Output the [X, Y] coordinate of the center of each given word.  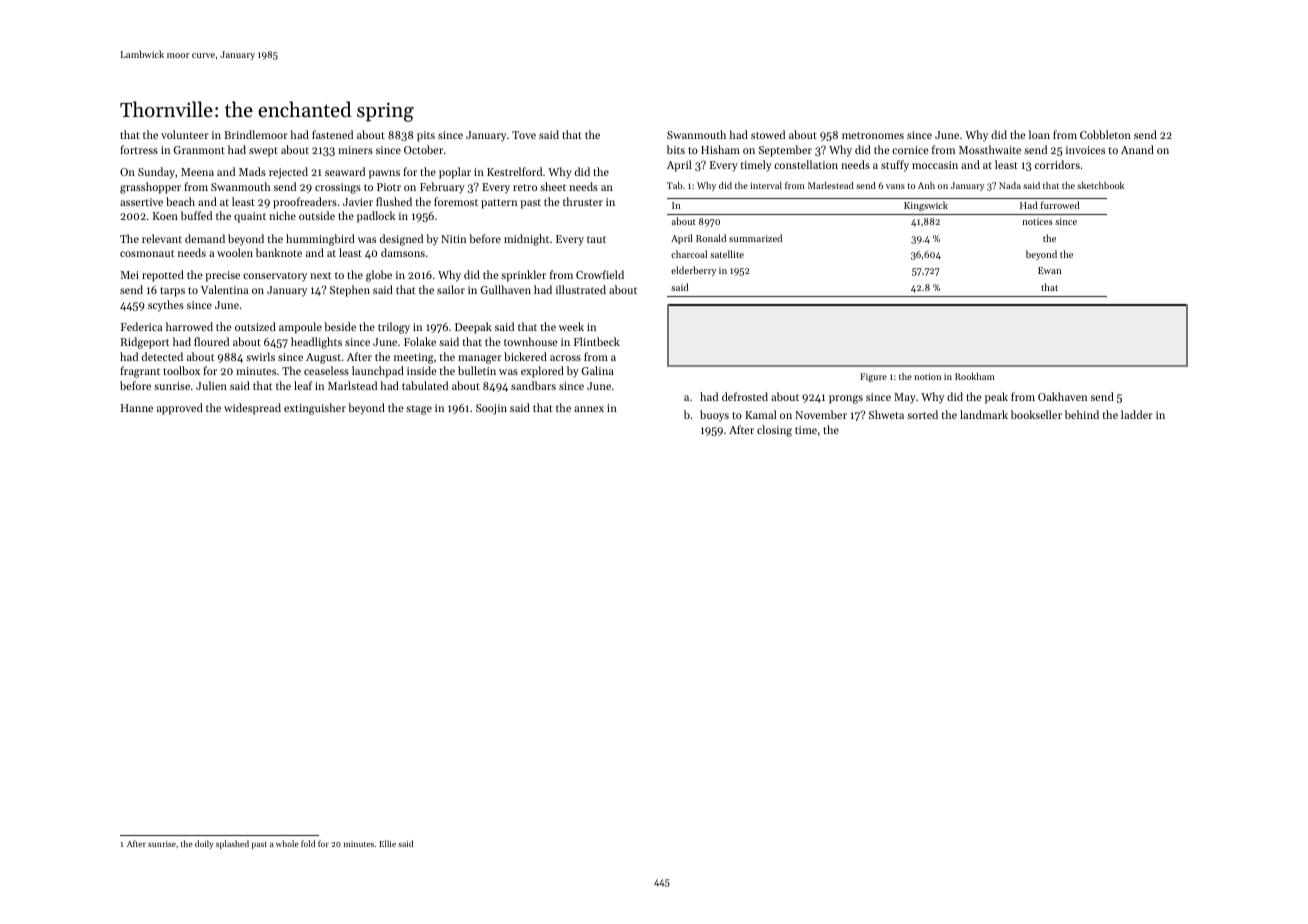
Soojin [491, 409]
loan [1039, 134]
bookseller [1036, 414]
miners [355, 150]
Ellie [387, 843]
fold [308, 843]
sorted [922, 414]
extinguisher [315, 409]
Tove [524, 135]
